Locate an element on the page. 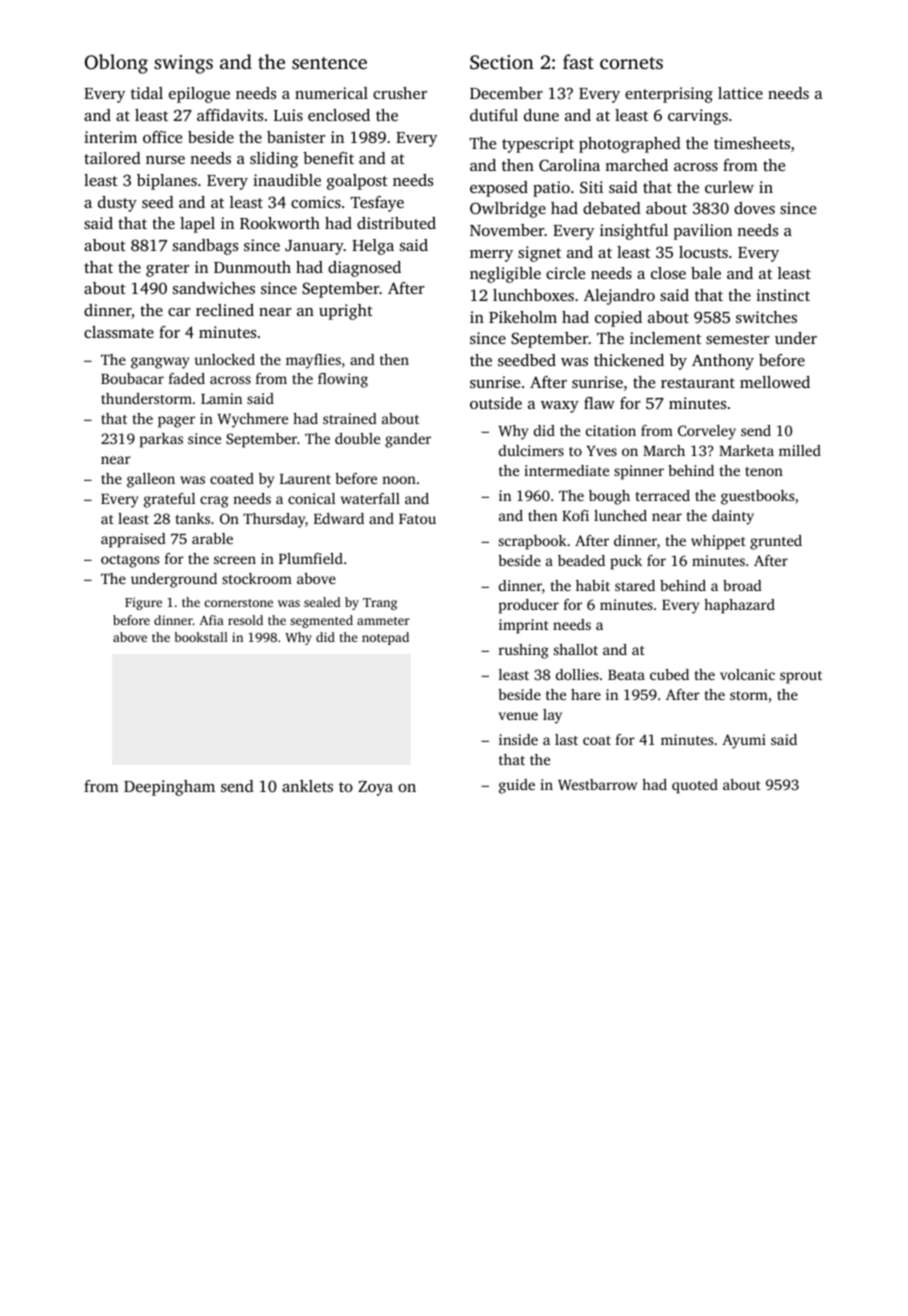 This image has height=1316, width=908. office is located at coordinates (162, 137).
